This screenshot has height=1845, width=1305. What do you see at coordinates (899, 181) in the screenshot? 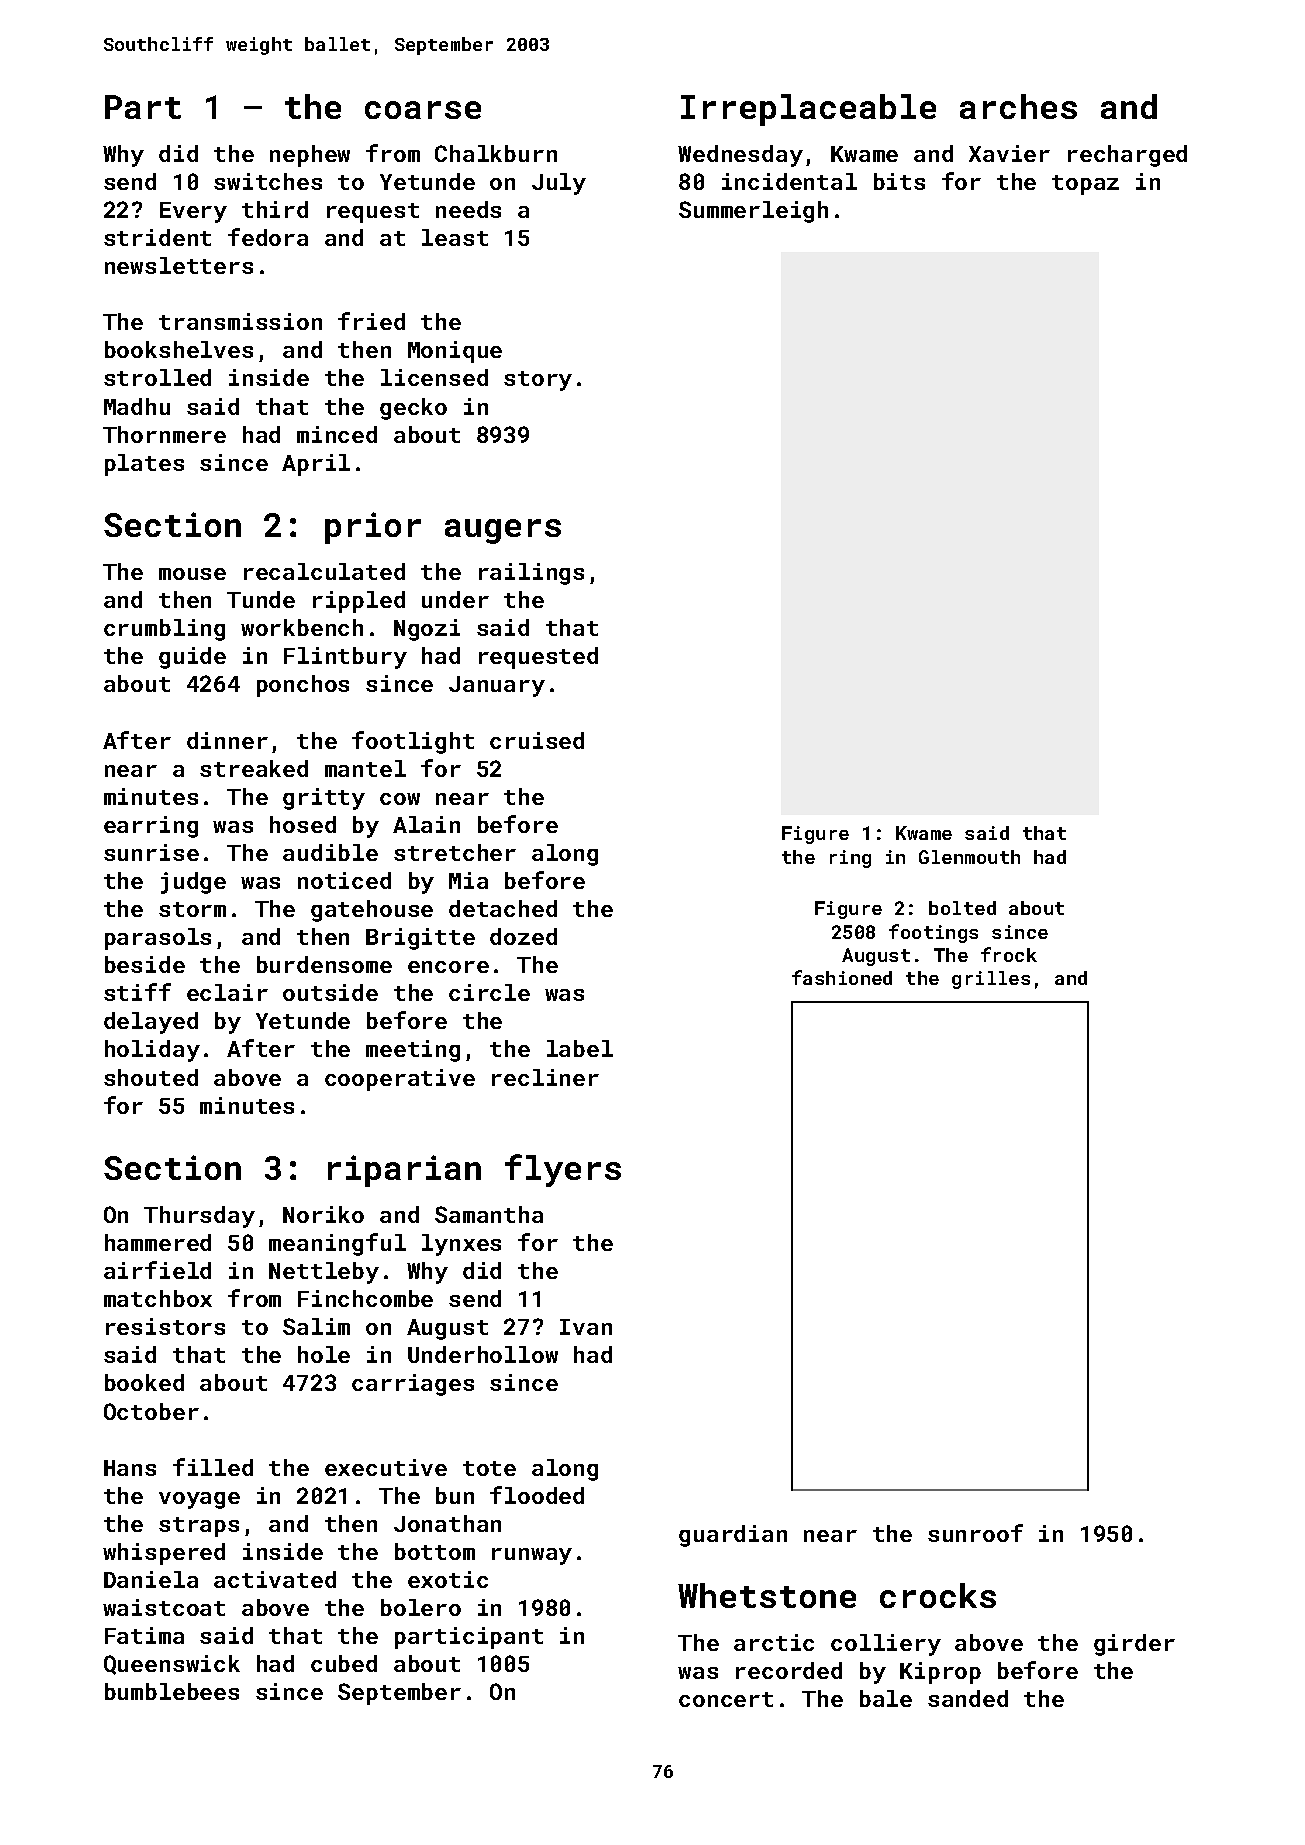
I see `bits` at bounding box center [899, 181].
